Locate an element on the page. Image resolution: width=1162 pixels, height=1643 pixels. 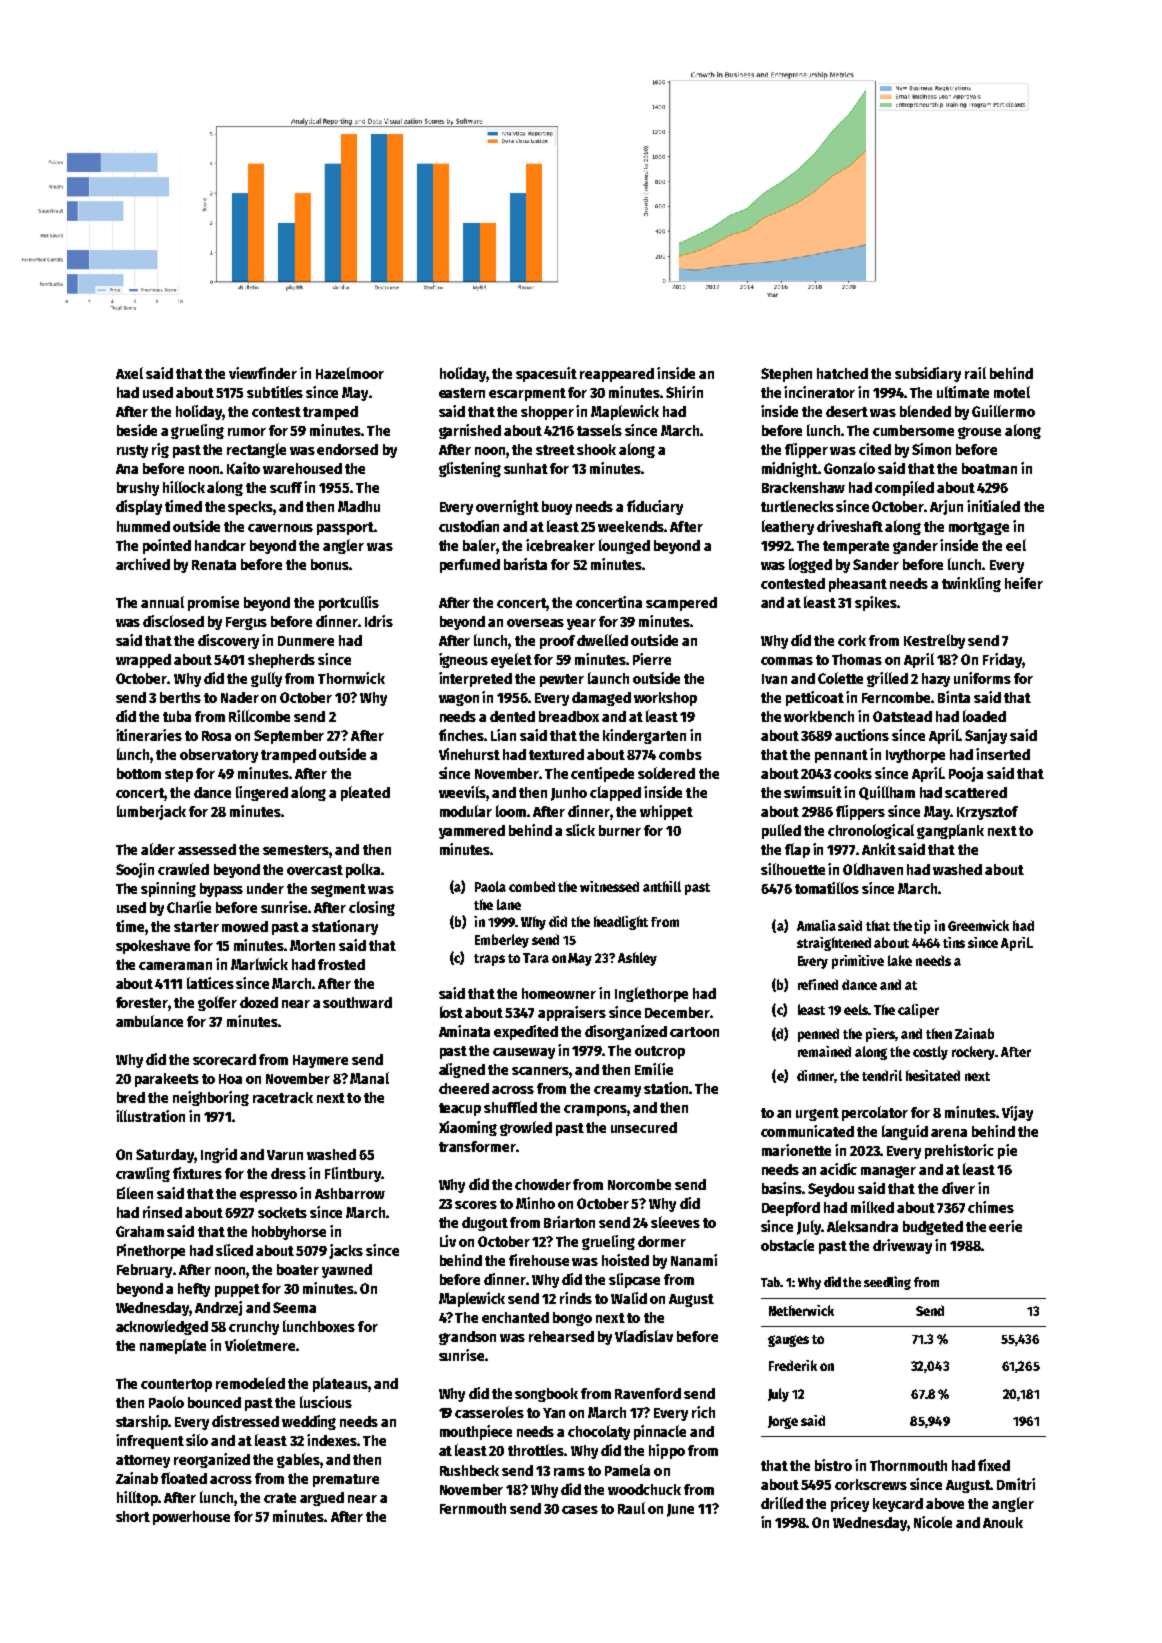
uniforms is located at coordinates (982, 678).
